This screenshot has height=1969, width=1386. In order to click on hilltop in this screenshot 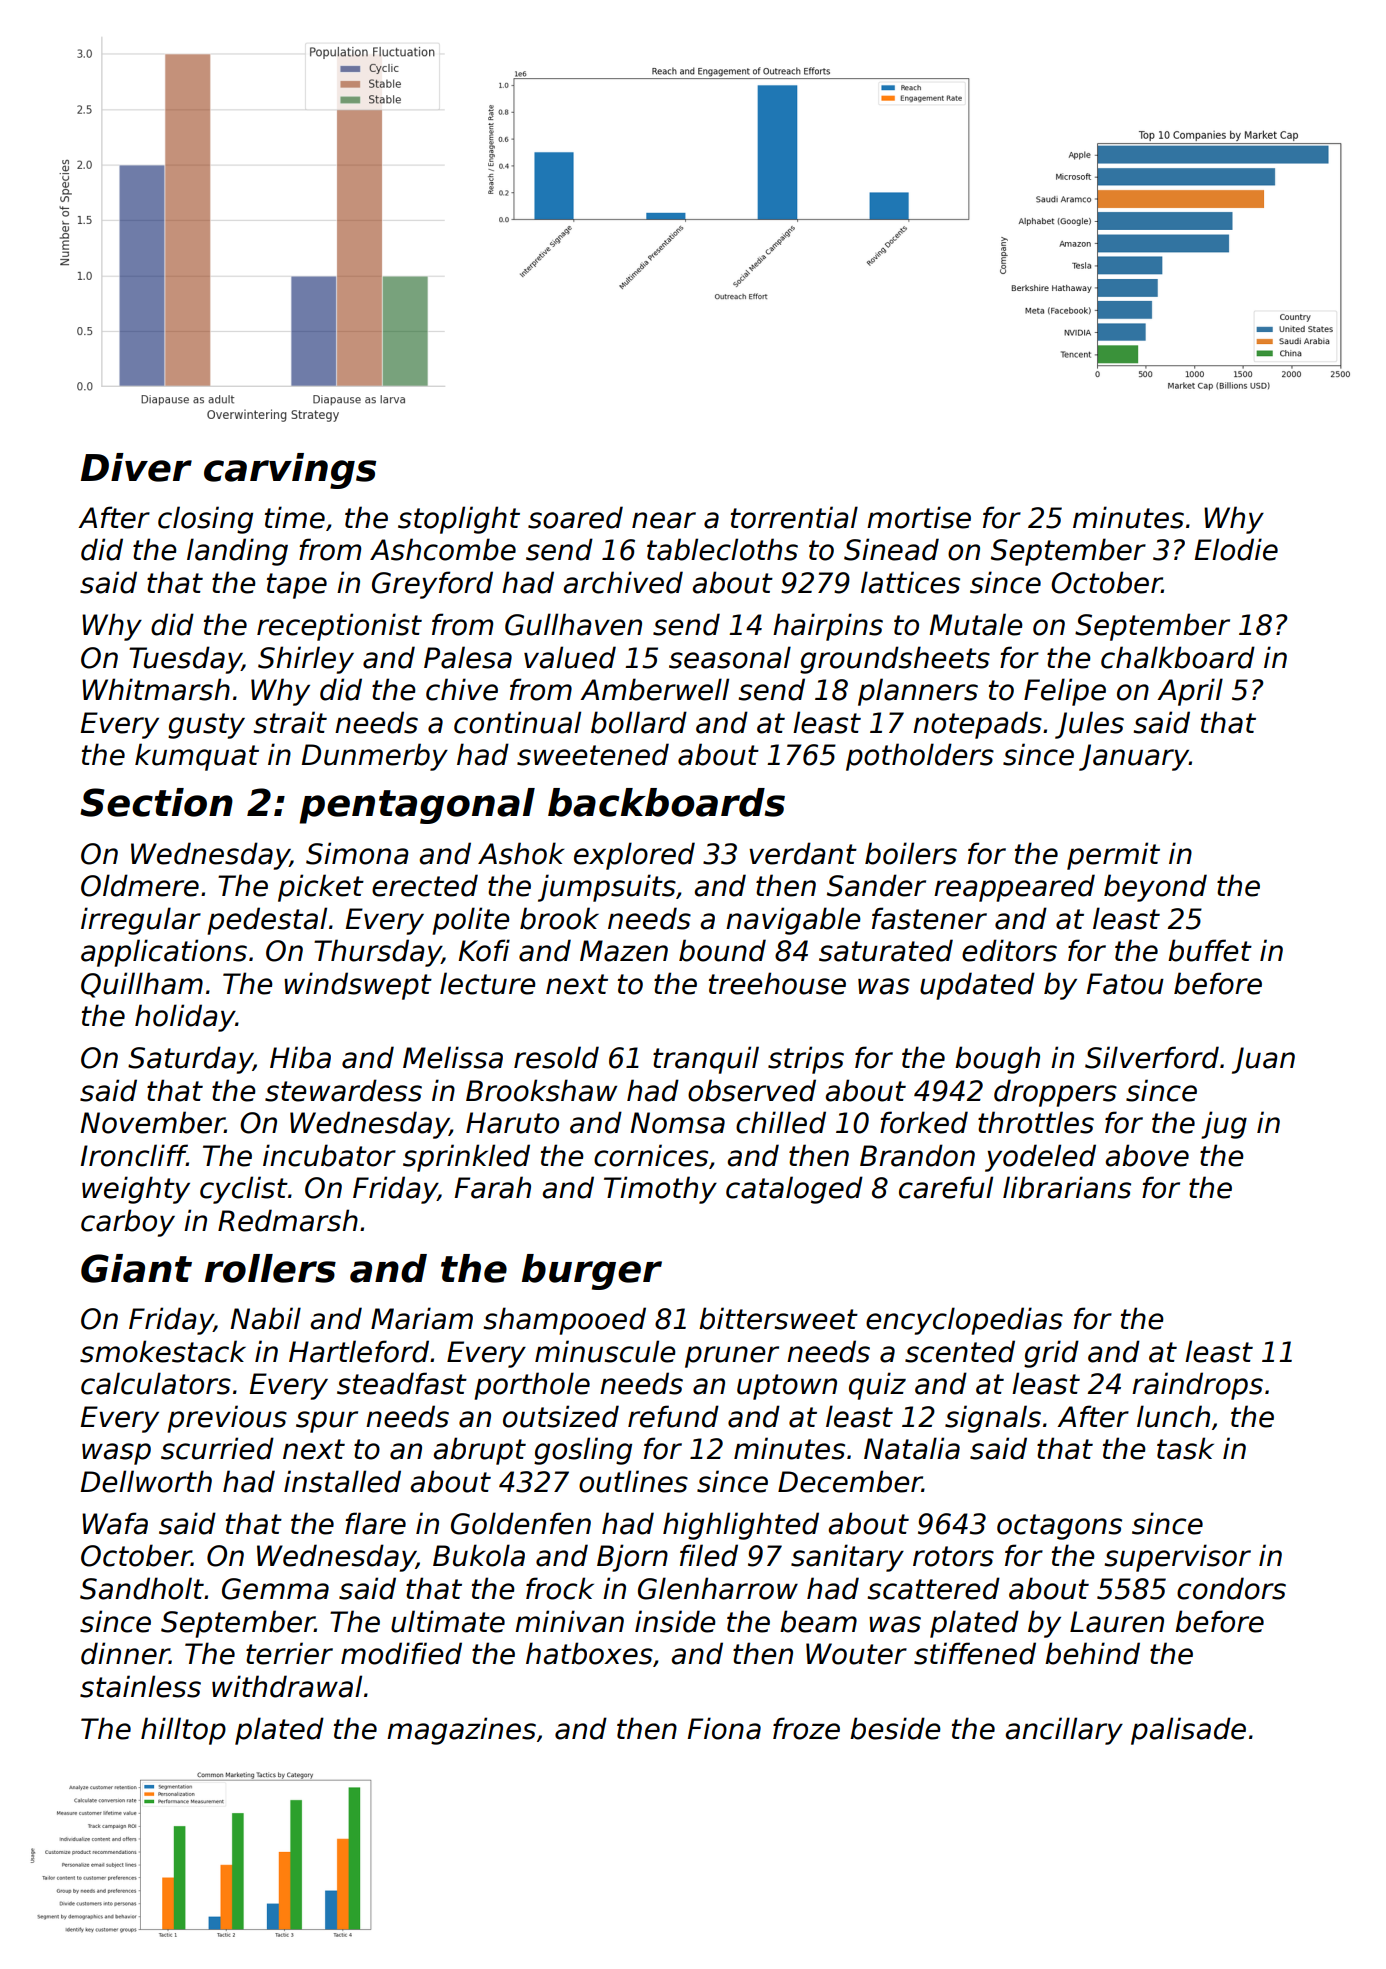, I will do `click(183, 1731)`.
